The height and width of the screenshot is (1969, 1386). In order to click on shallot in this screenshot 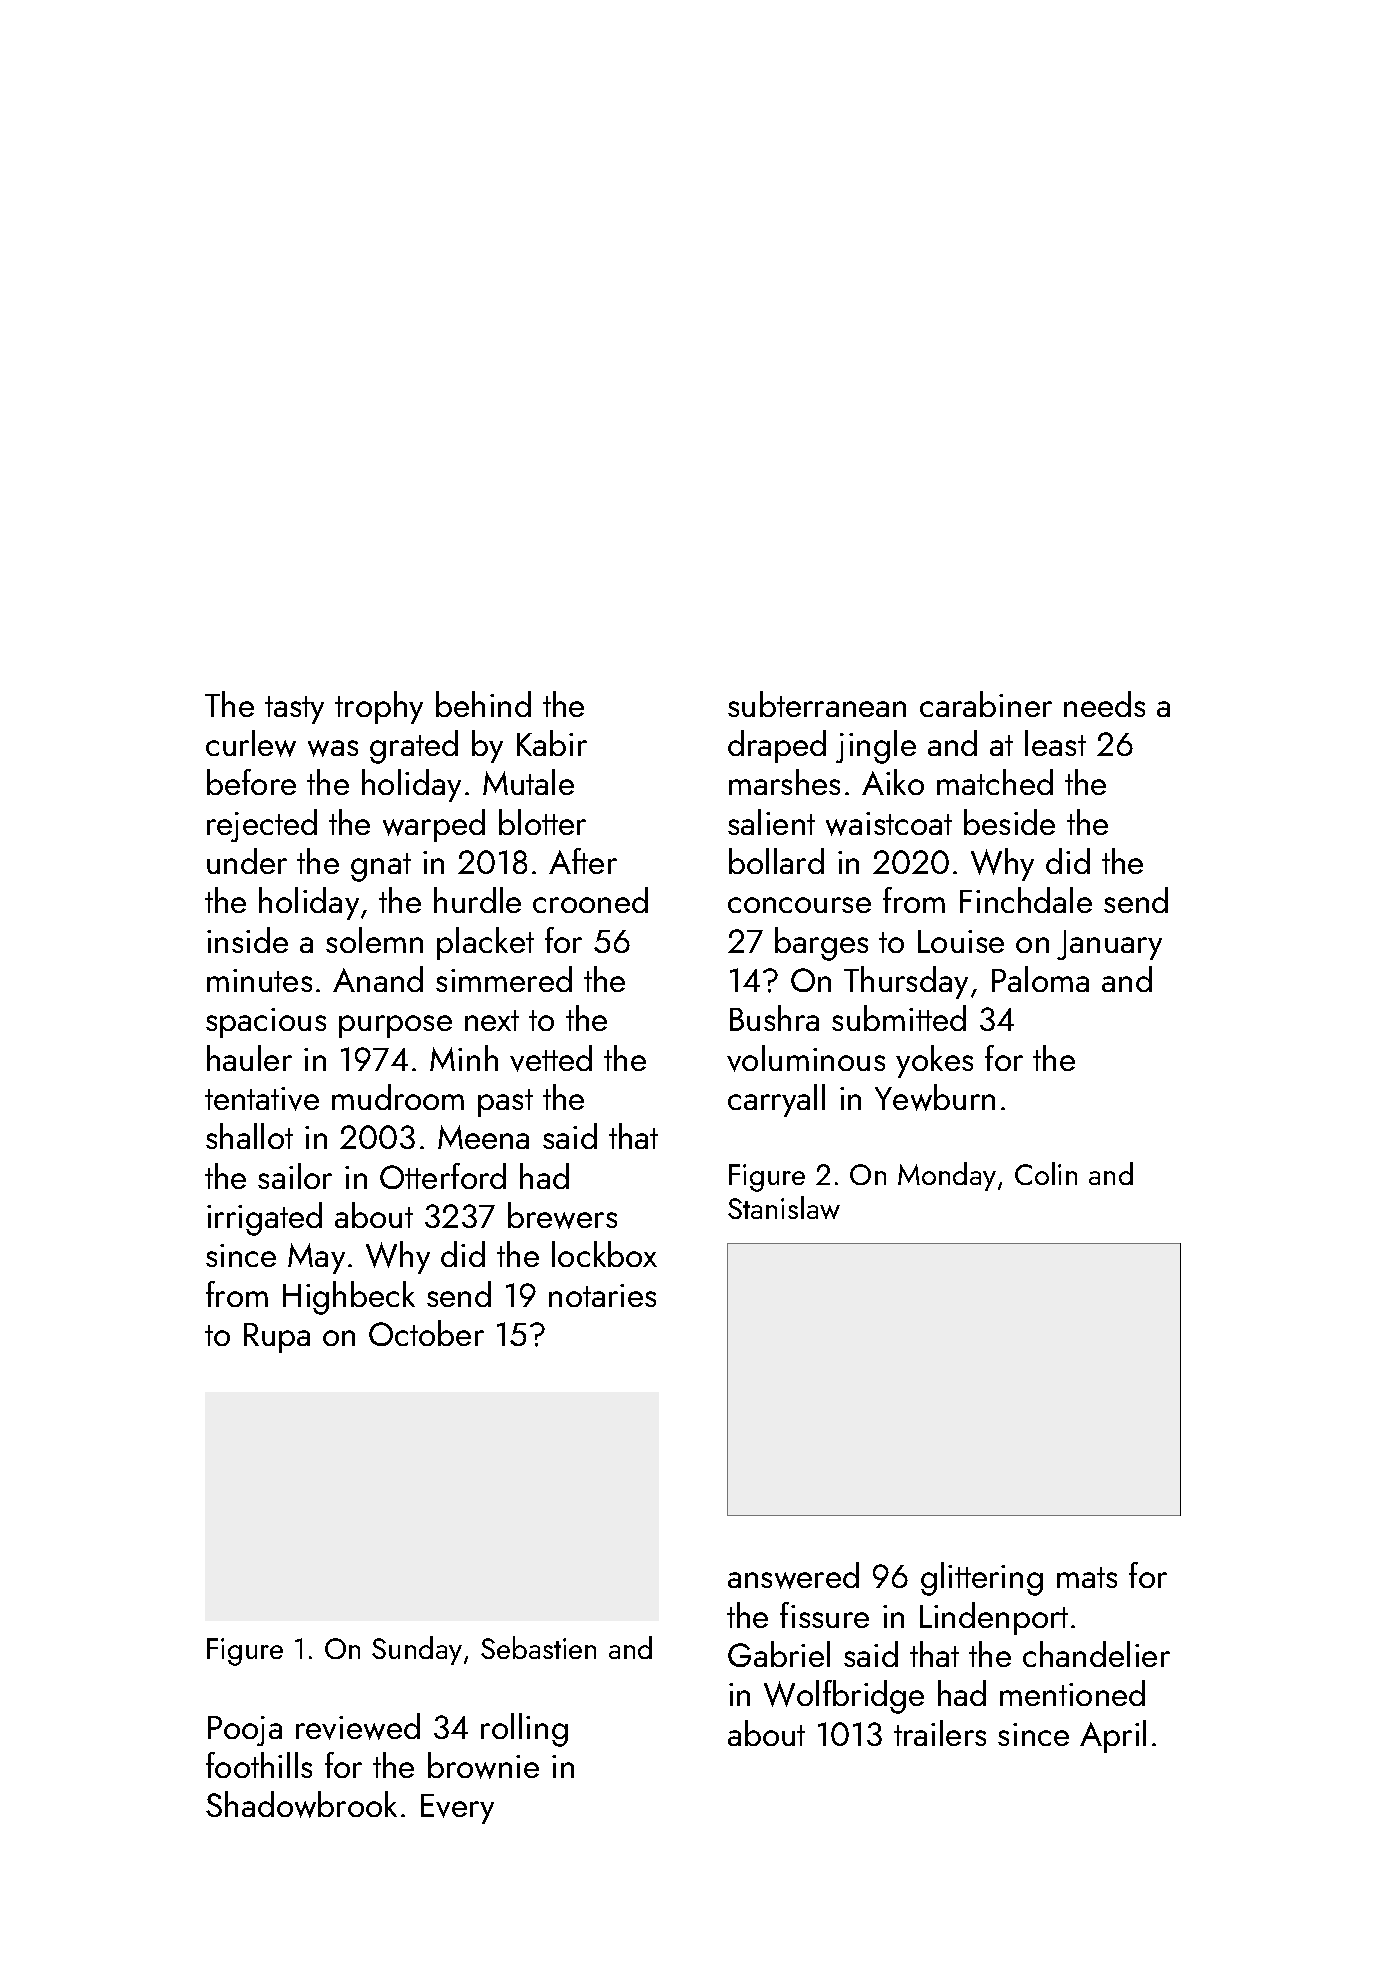, I will do `click(249, 1136)`.
